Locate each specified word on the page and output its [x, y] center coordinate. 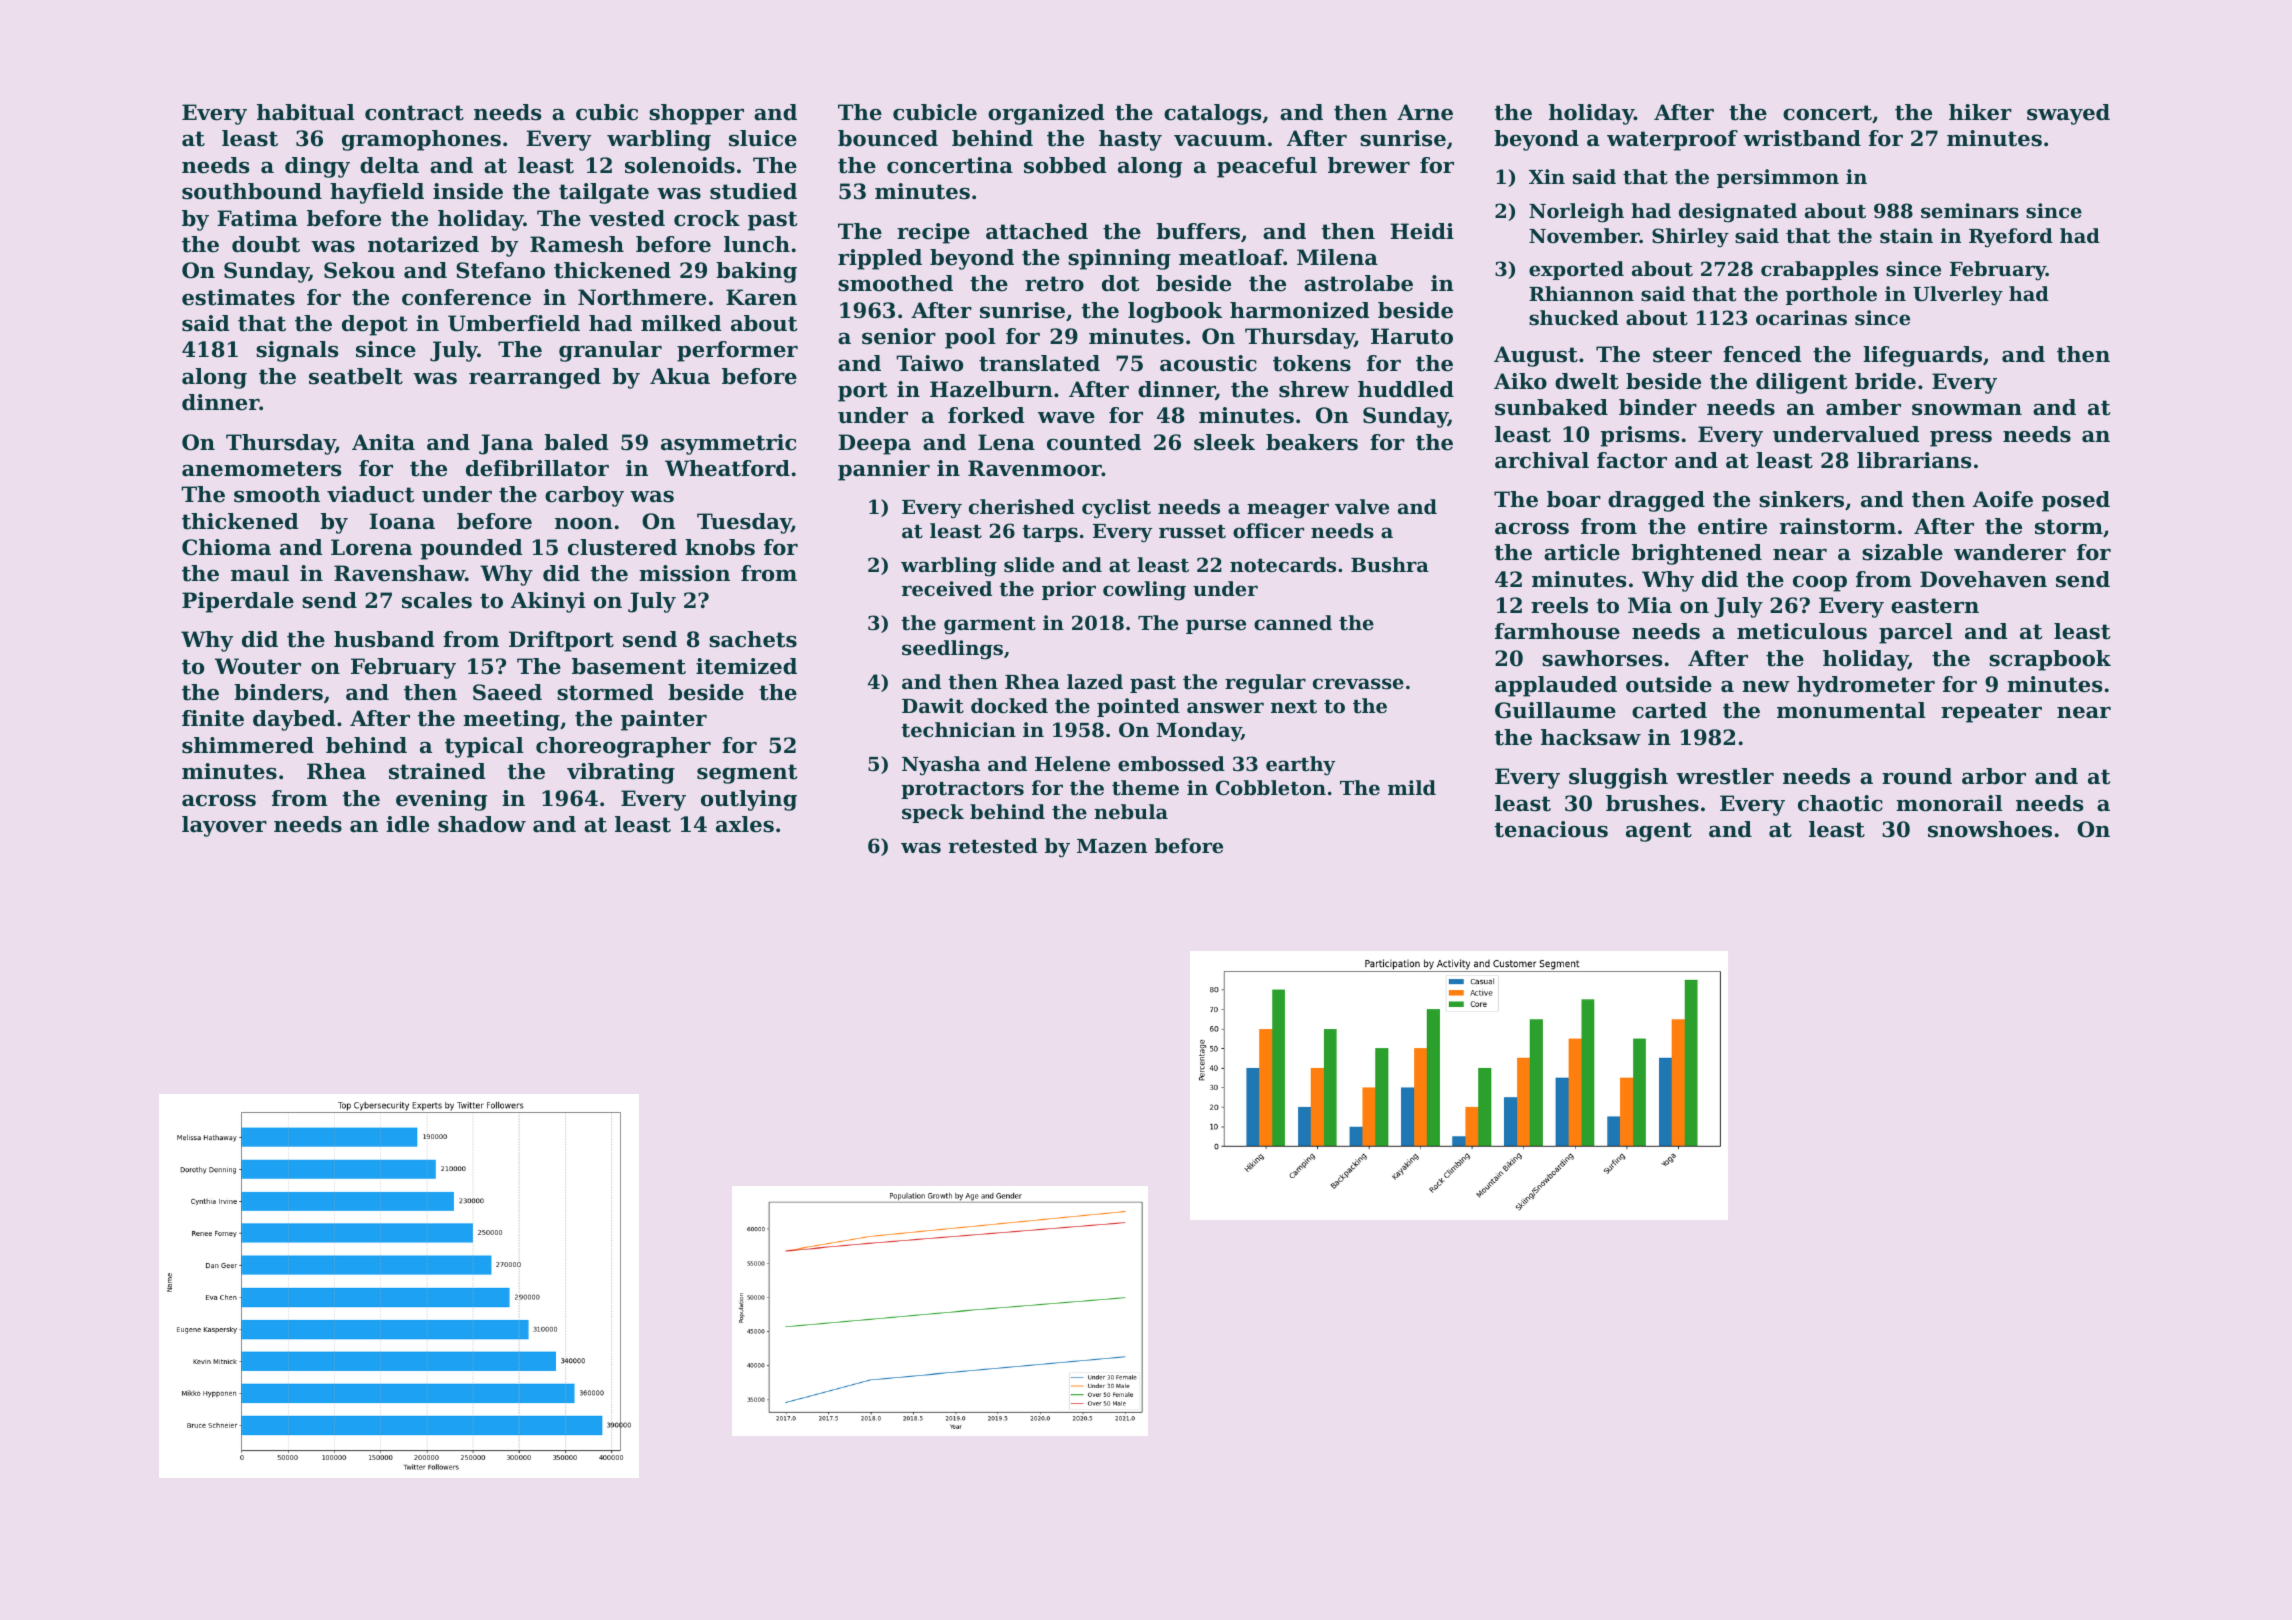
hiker [1980, 112]
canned [1293, 622]
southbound [252, 191]
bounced [888, 138]
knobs [720, 547]
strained [437, 771]
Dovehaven [1983, 579]
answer [1225, 708]
